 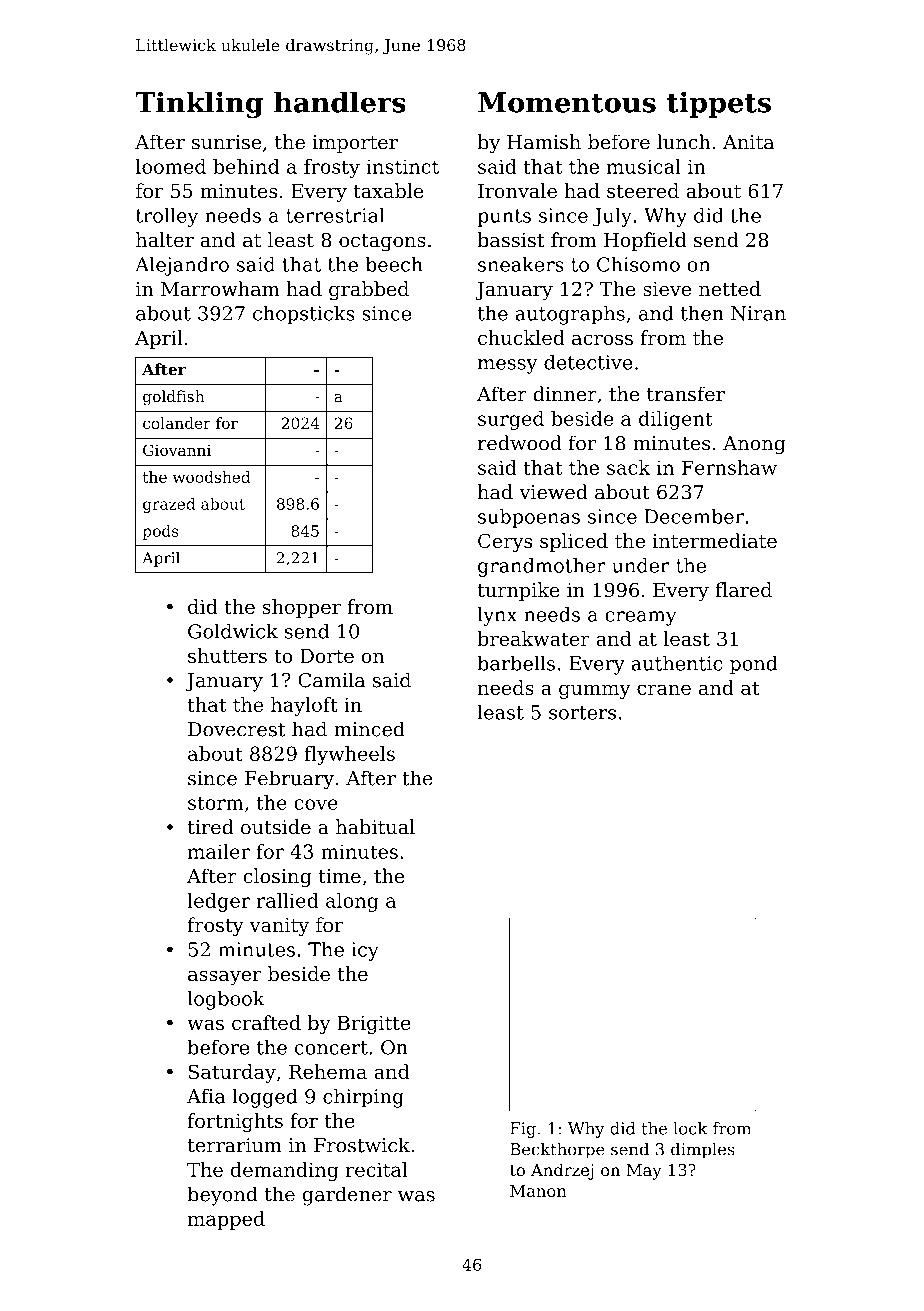 I want to click on chopsticks, so click(x=304, y=315).
